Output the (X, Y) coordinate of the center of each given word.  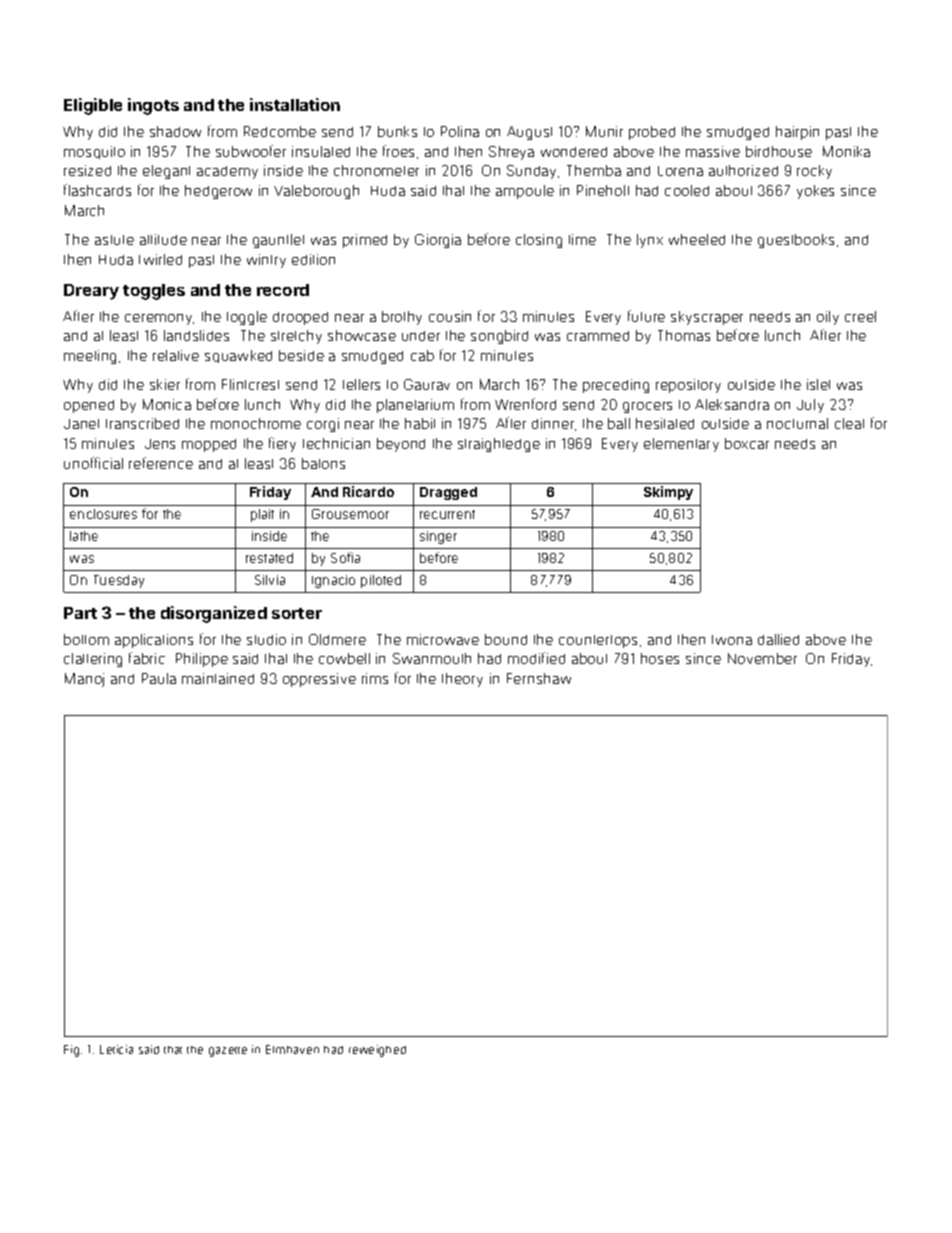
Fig (71, 1051)
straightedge (499, 445)
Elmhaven (292, 1049)
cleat (849, 423)
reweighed (377, 1051)
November (762, 658)
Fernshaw (539, 678)
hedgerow (218, 192)
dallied (778, 639)
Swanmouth (432, 658)
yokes (815, 192)
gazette (228, 1052)
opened (89, 406)
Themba (594, 170)
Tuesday (119, 581)
